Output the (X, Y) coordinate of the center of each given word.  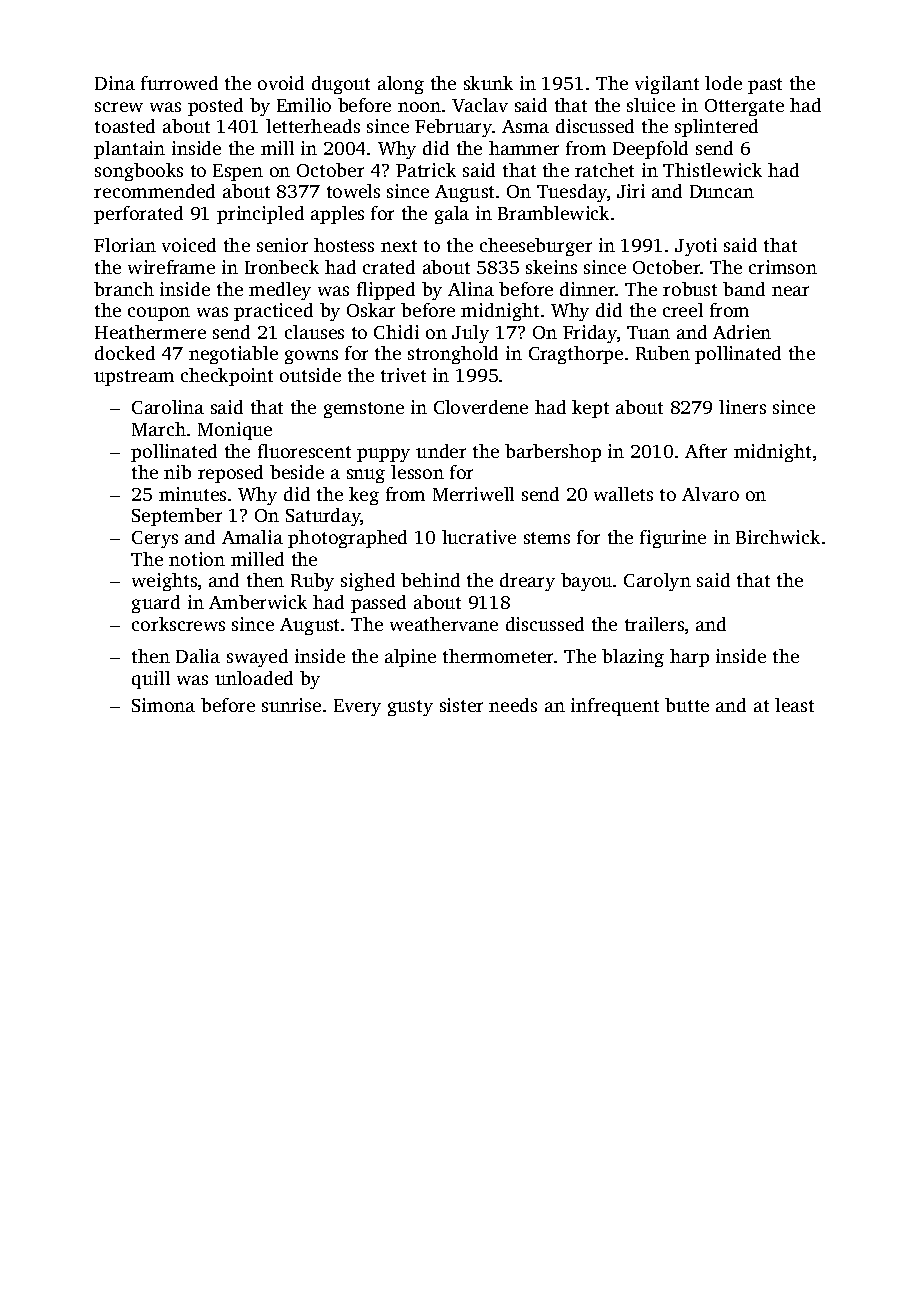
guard (156, 604)
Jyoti (696, 247)
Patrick (426, 170)
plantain (129, 150)
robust (690, 289)
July (470, 334)
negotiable (233, 355)
